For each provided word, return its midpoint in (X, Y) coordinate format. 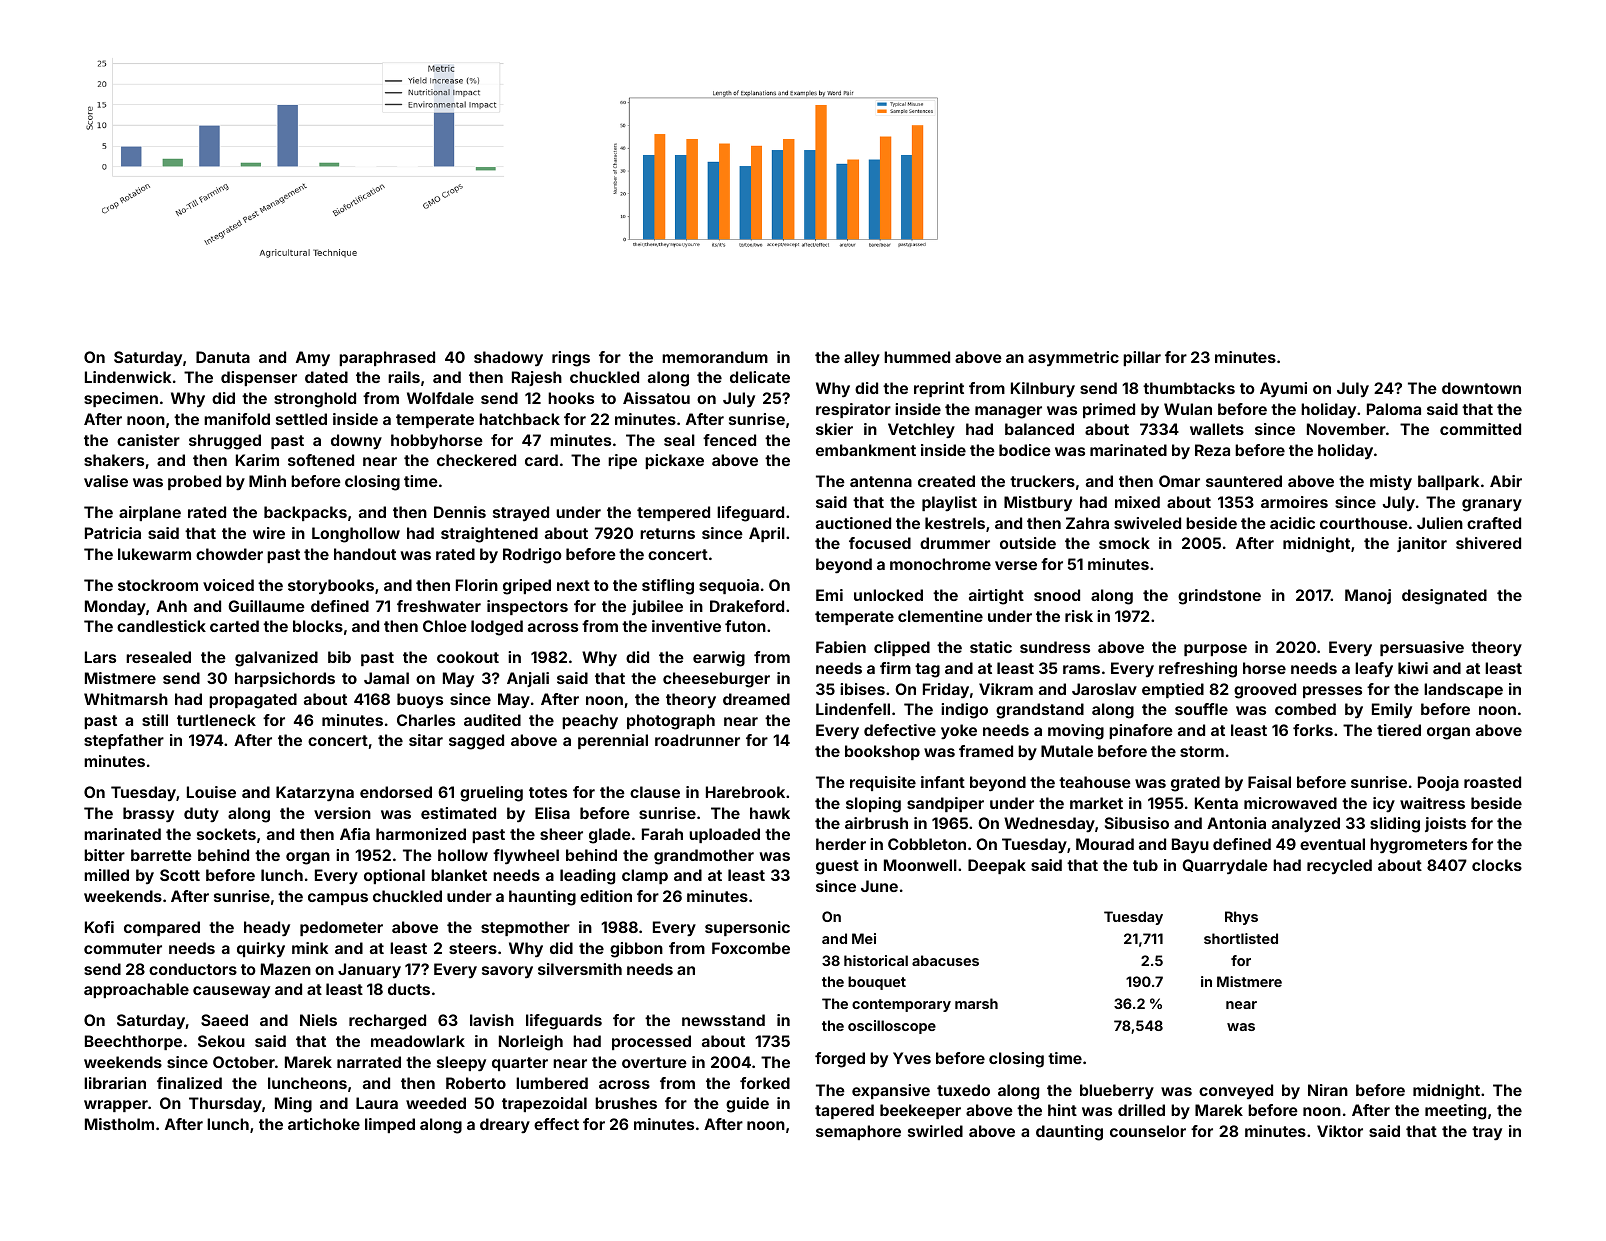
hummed (917, 357)
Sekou (221, 1041)
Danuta (223, 357)
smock (1124, 543)
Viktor (1340, 1131)
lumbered (552, 1083)
